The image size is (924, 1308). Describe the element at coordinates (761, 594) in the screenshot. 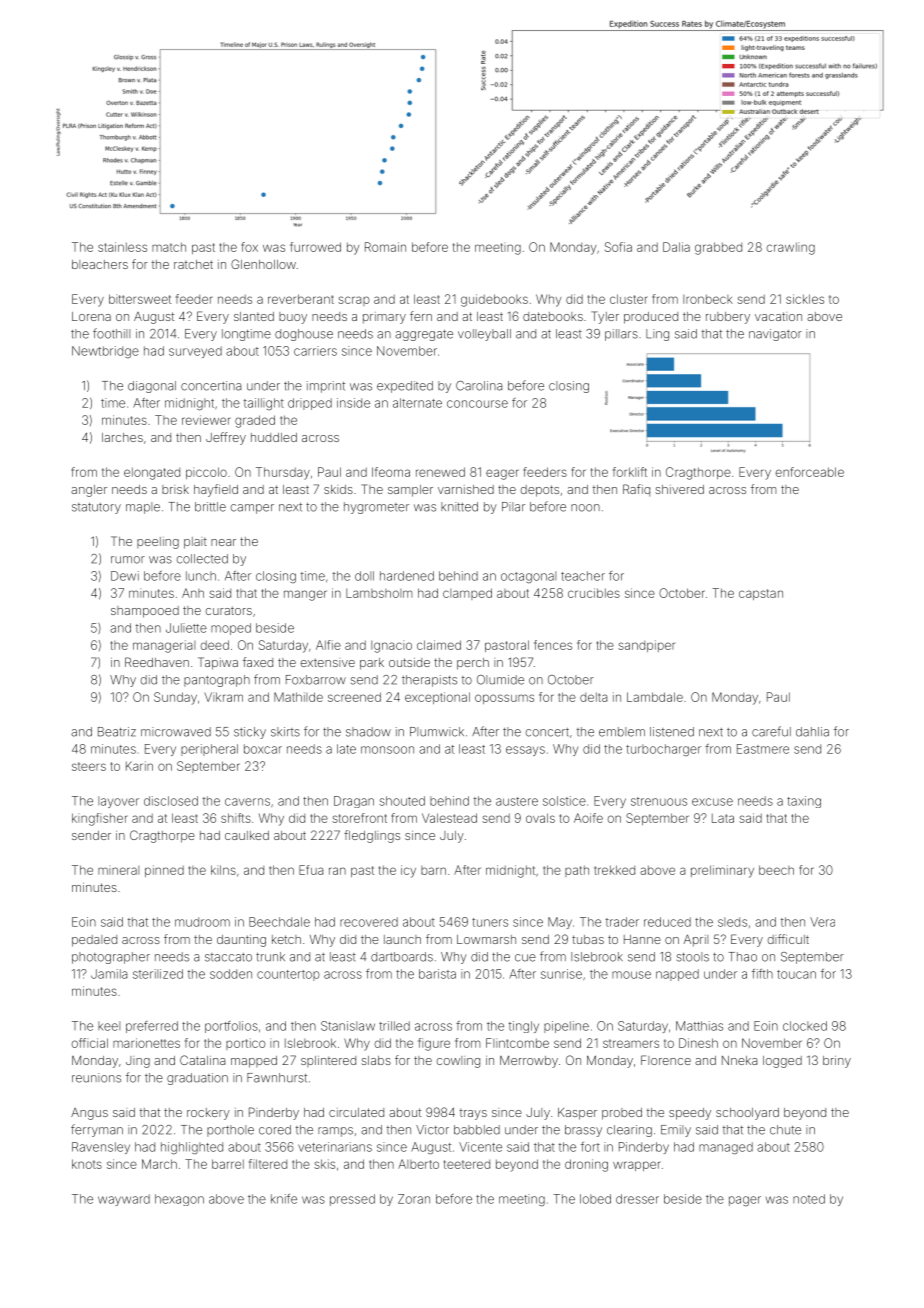

I see `capstan` at that location.
